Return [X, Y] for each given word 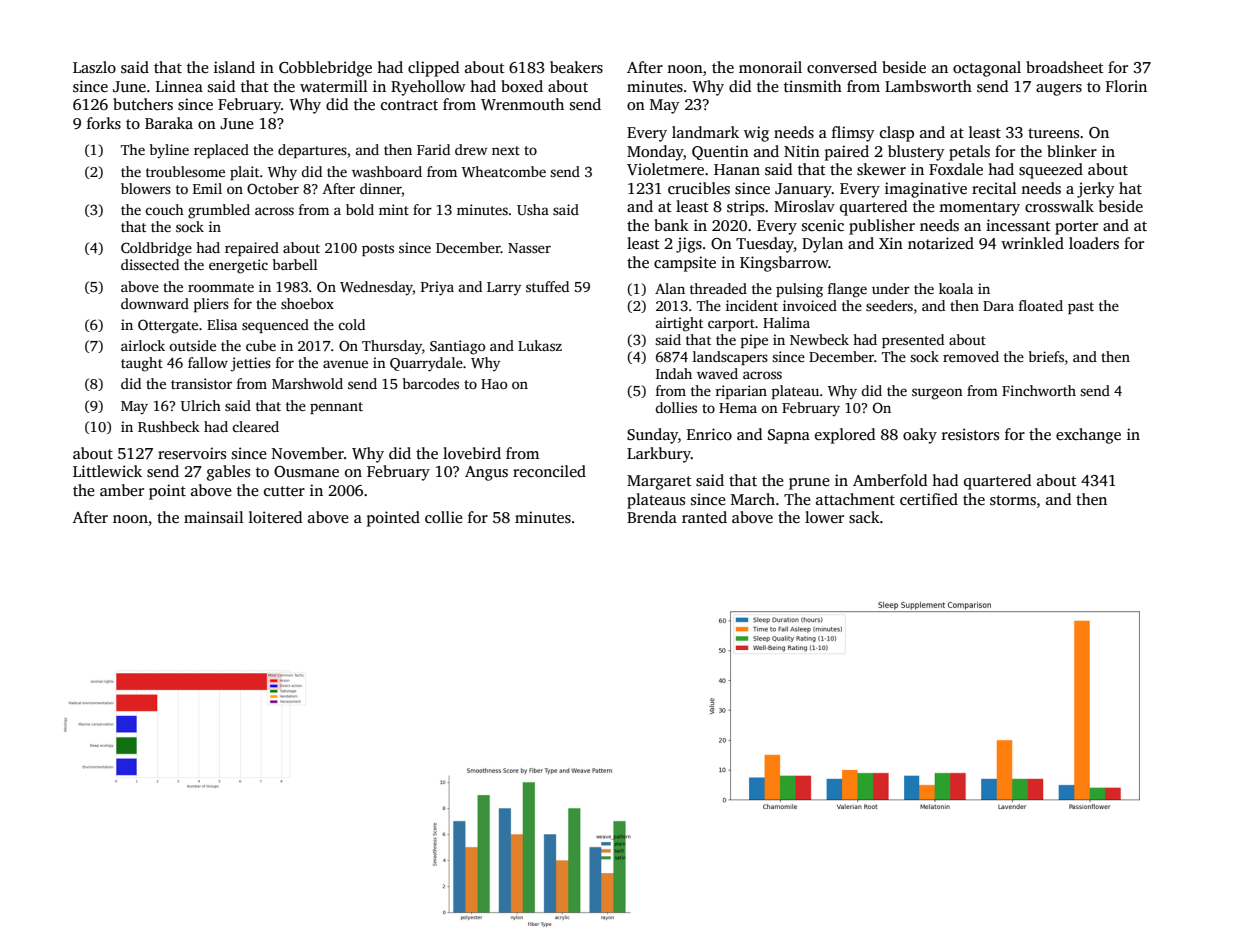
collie [444, 517]
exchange [1088, 436]
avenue [345, 364]
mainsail [214, 517]
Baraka [169, 123]
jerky [1096, 190]
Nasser [529, 248]
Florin [1126, 86]
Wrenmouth [522, 104]
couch [164, 209]
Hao [494, 384]
